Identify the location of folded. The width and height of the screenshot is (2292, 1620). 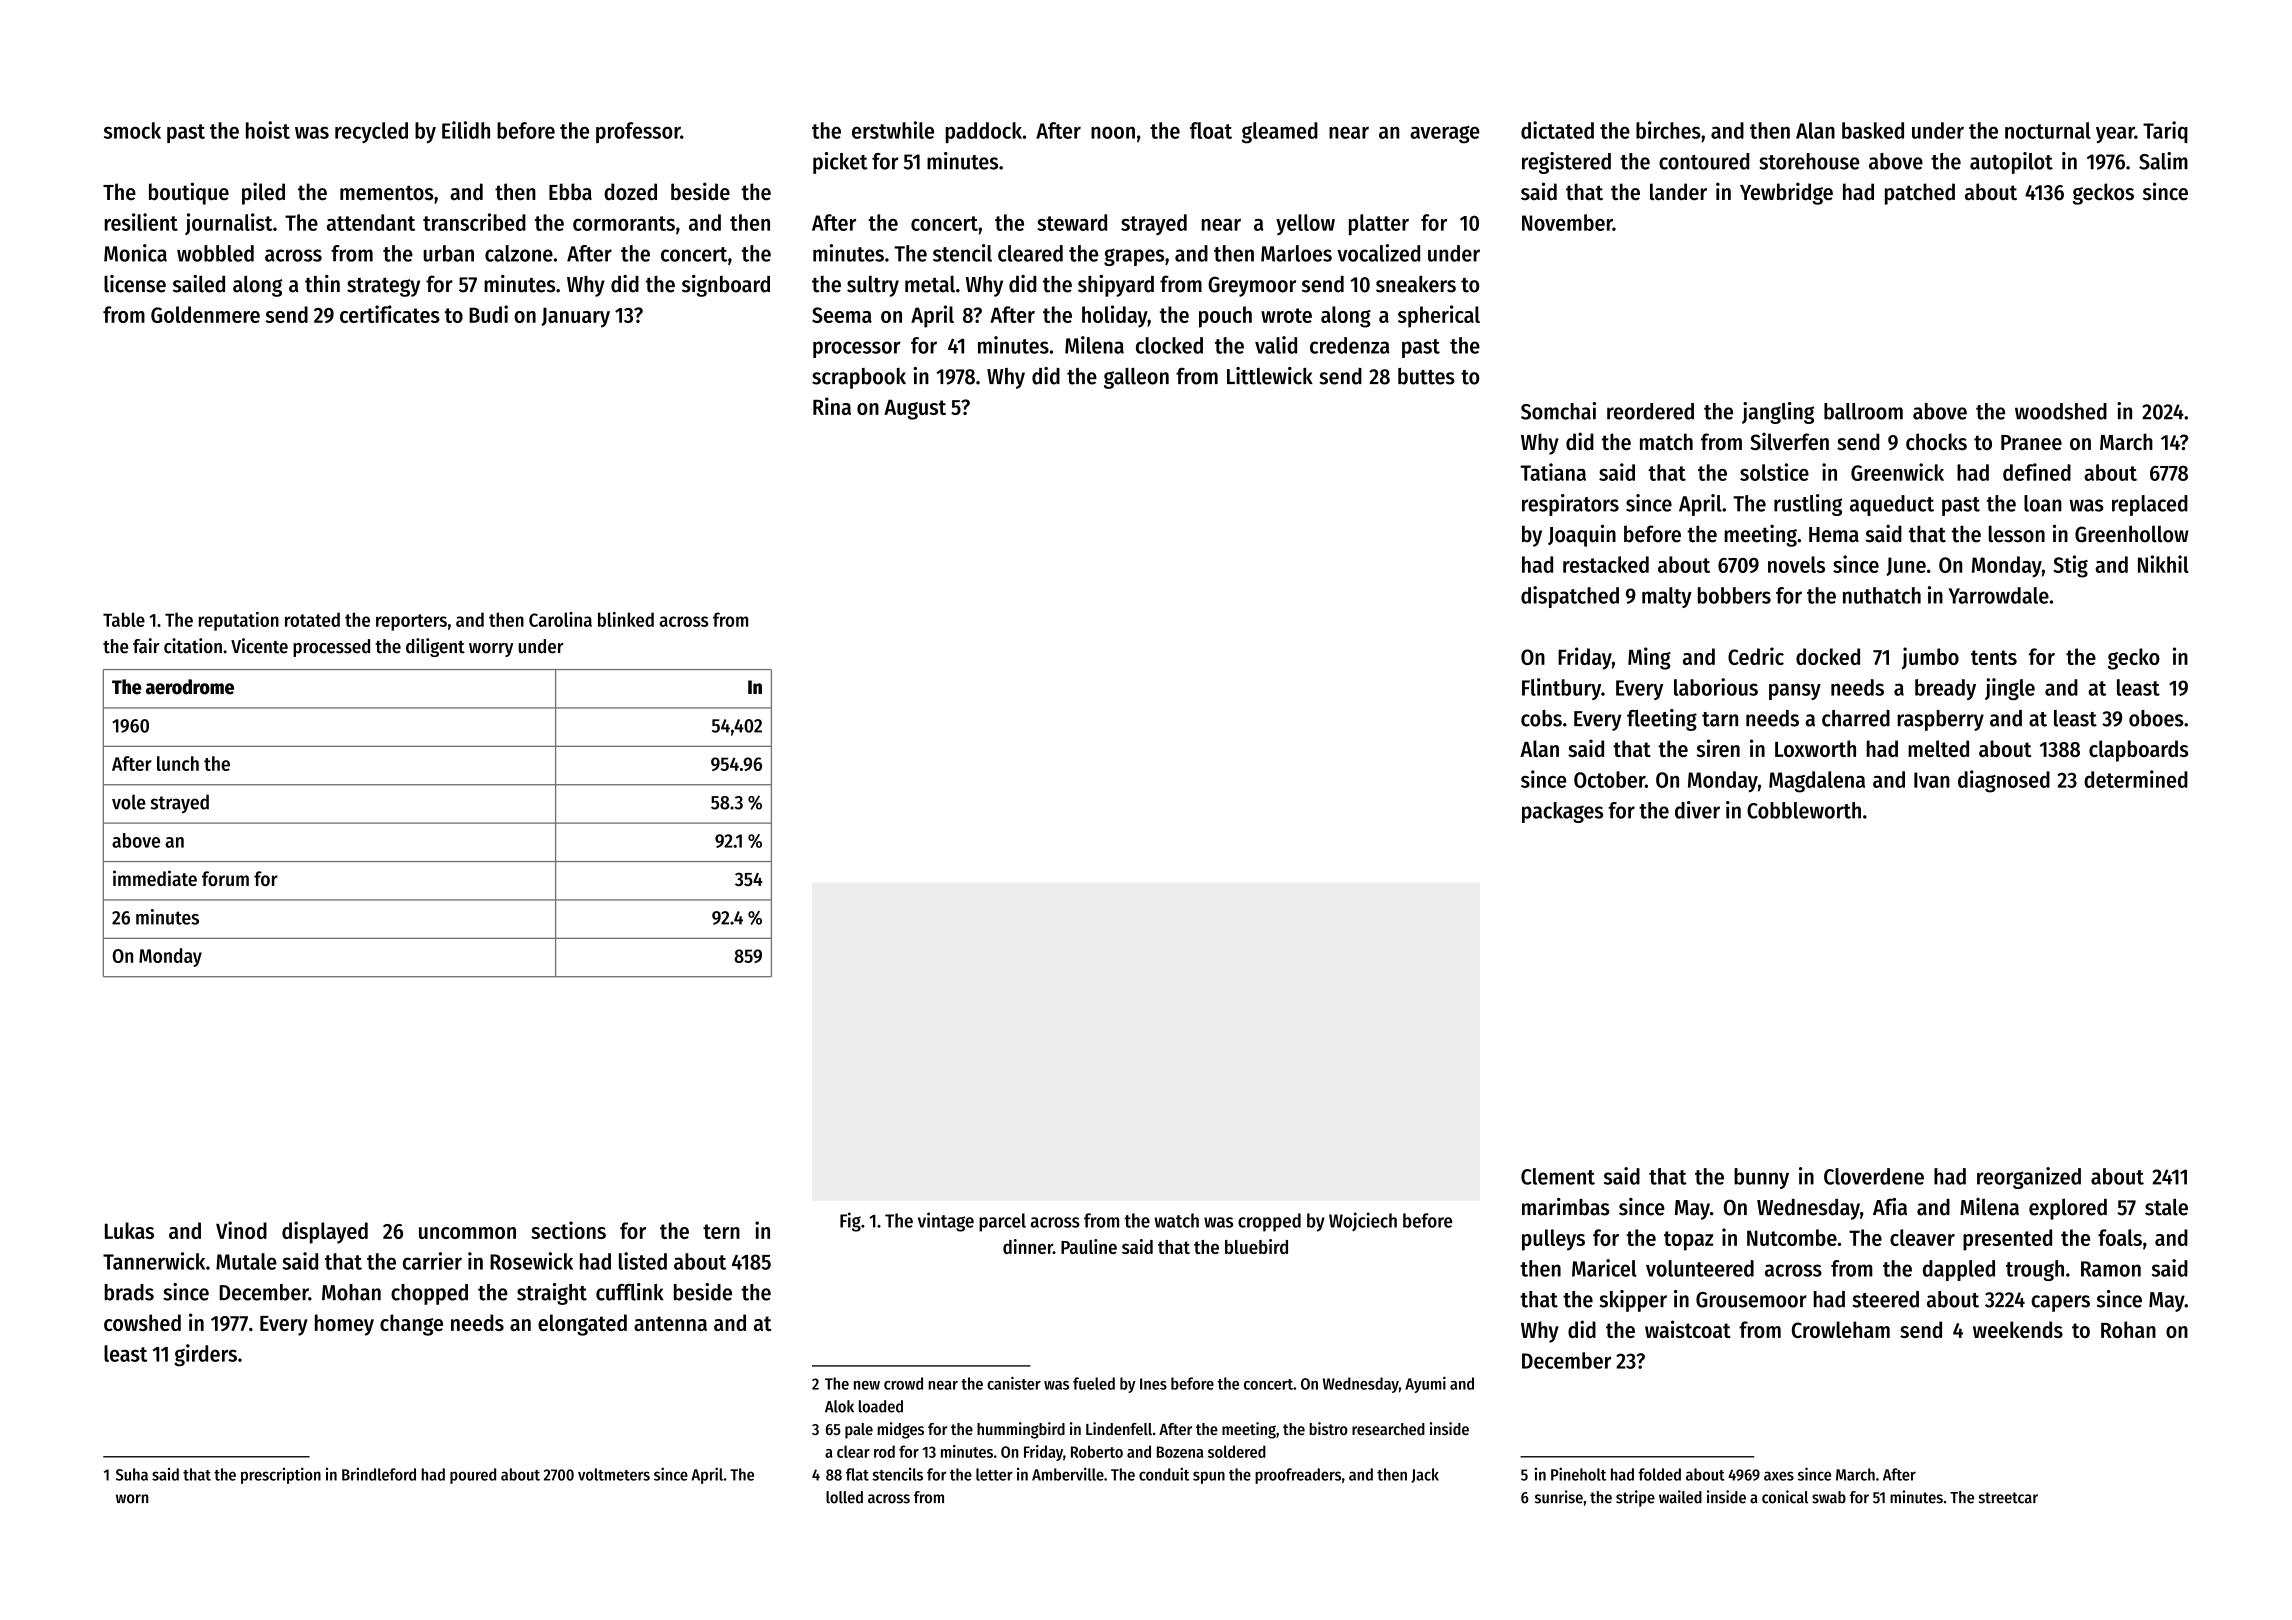
(1659, 1474).
